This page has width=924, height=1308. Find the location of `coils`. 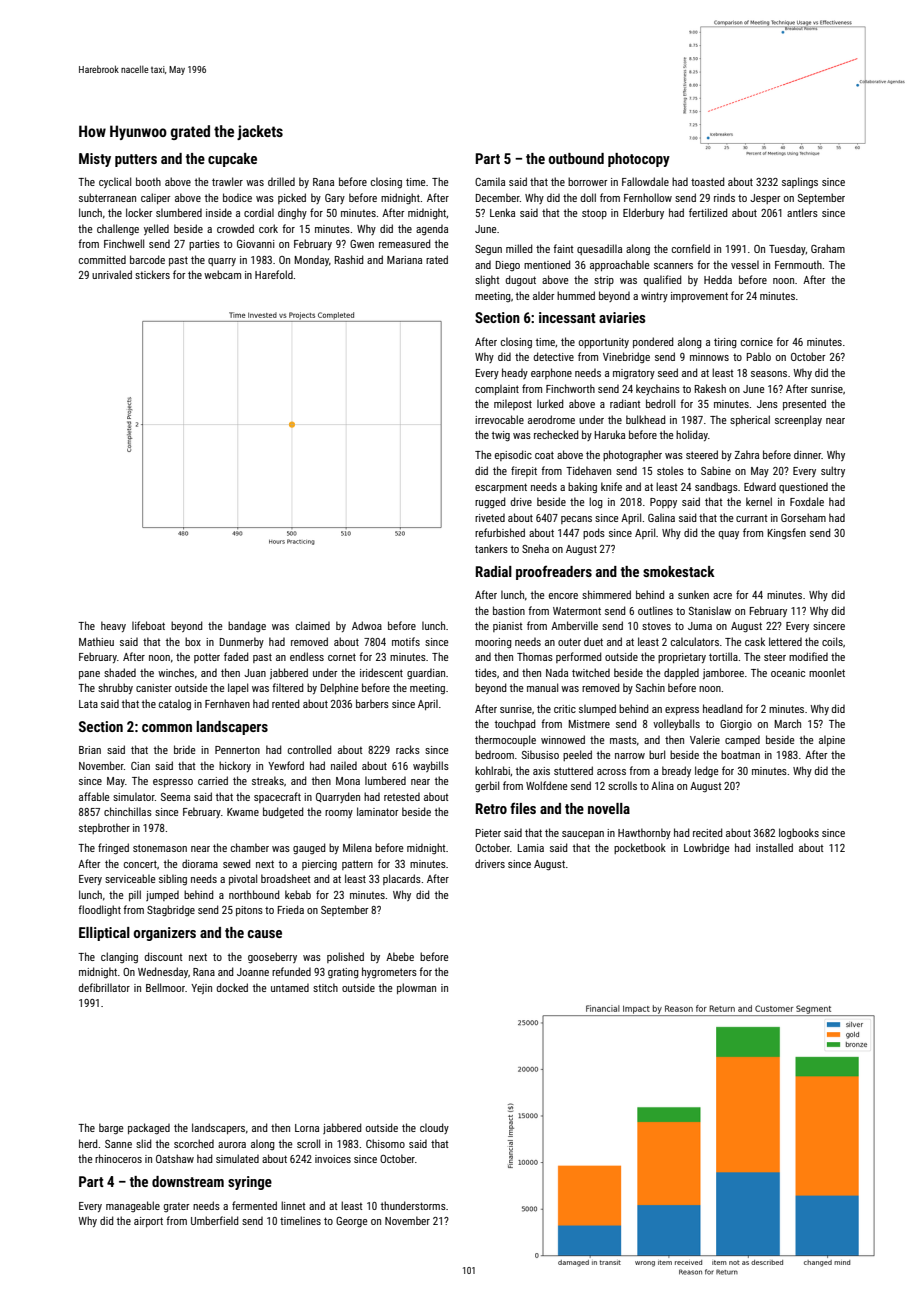

coils is located at coordinates (832, 641).
